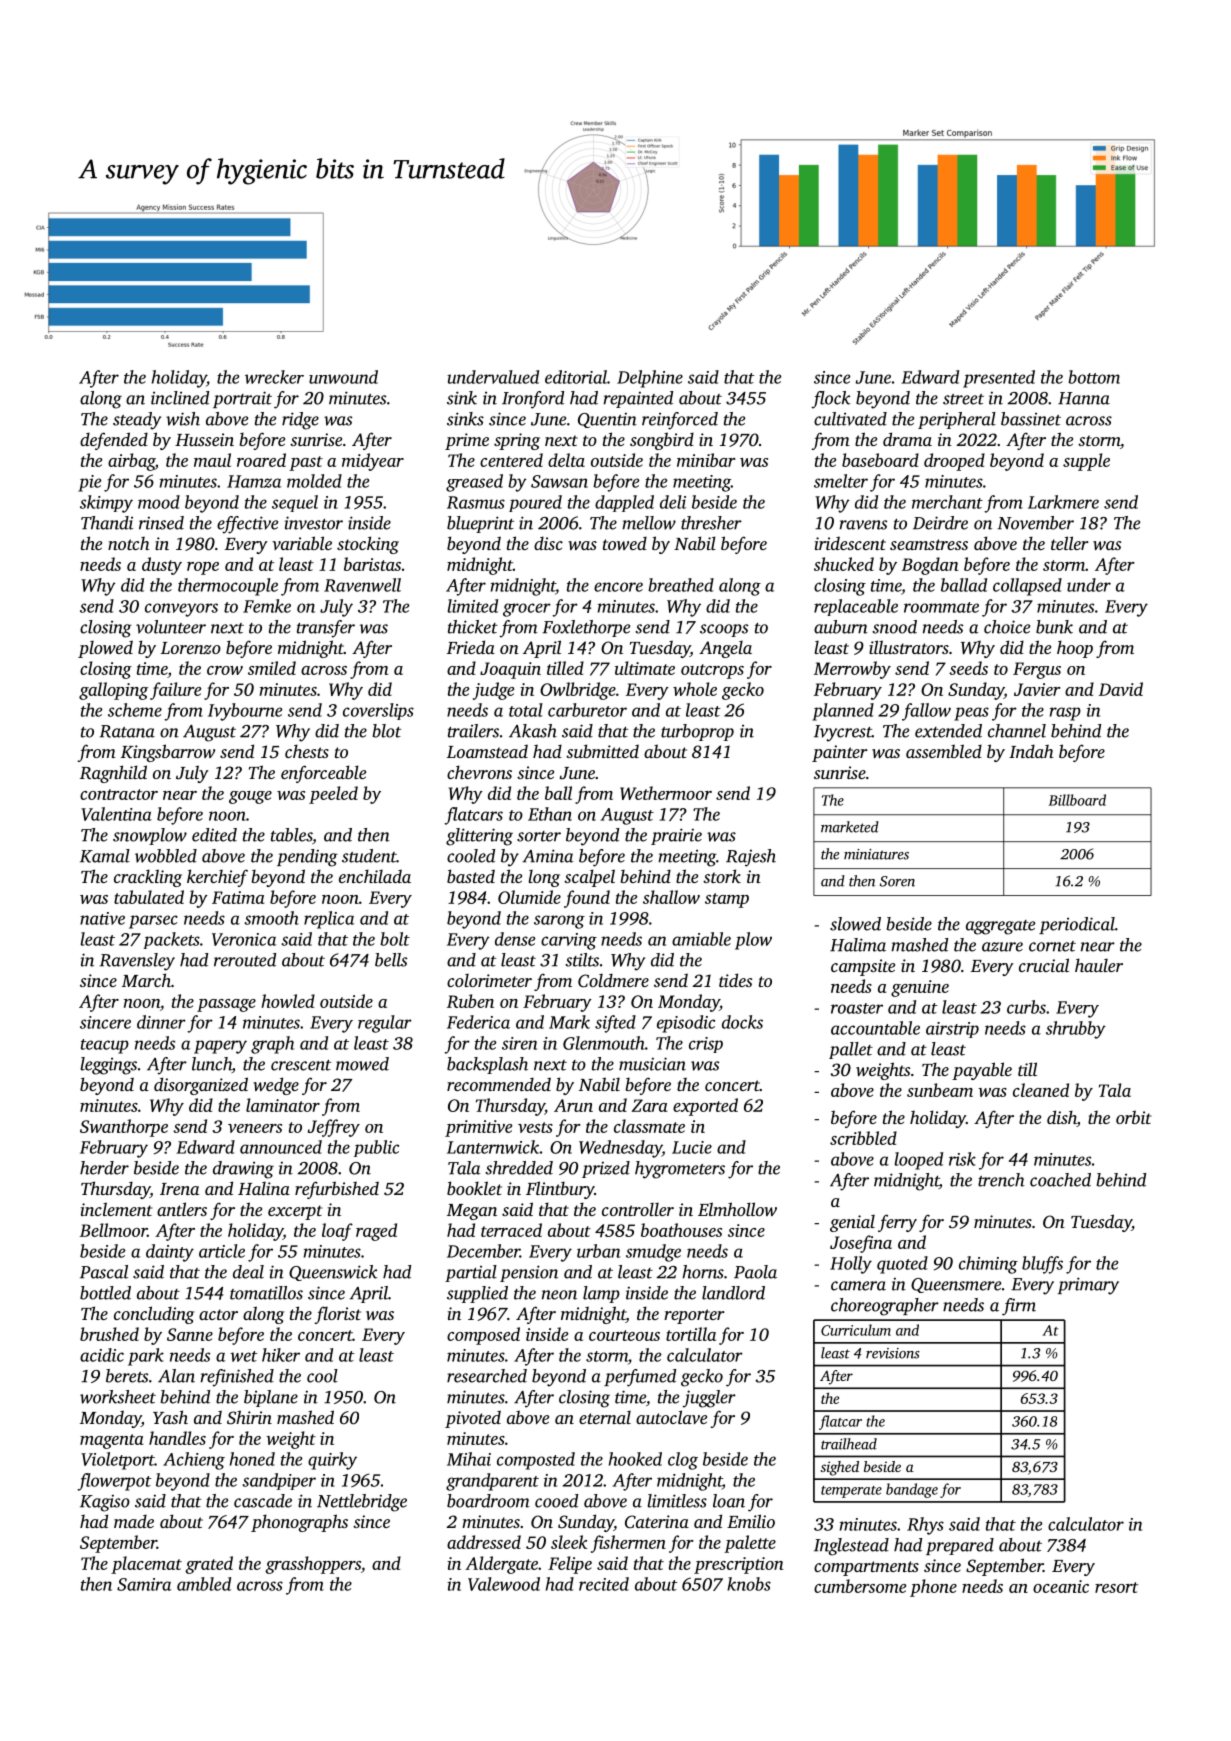 This image has width=1231, height=1741. I want to click on minibar, so click(706, 460).
